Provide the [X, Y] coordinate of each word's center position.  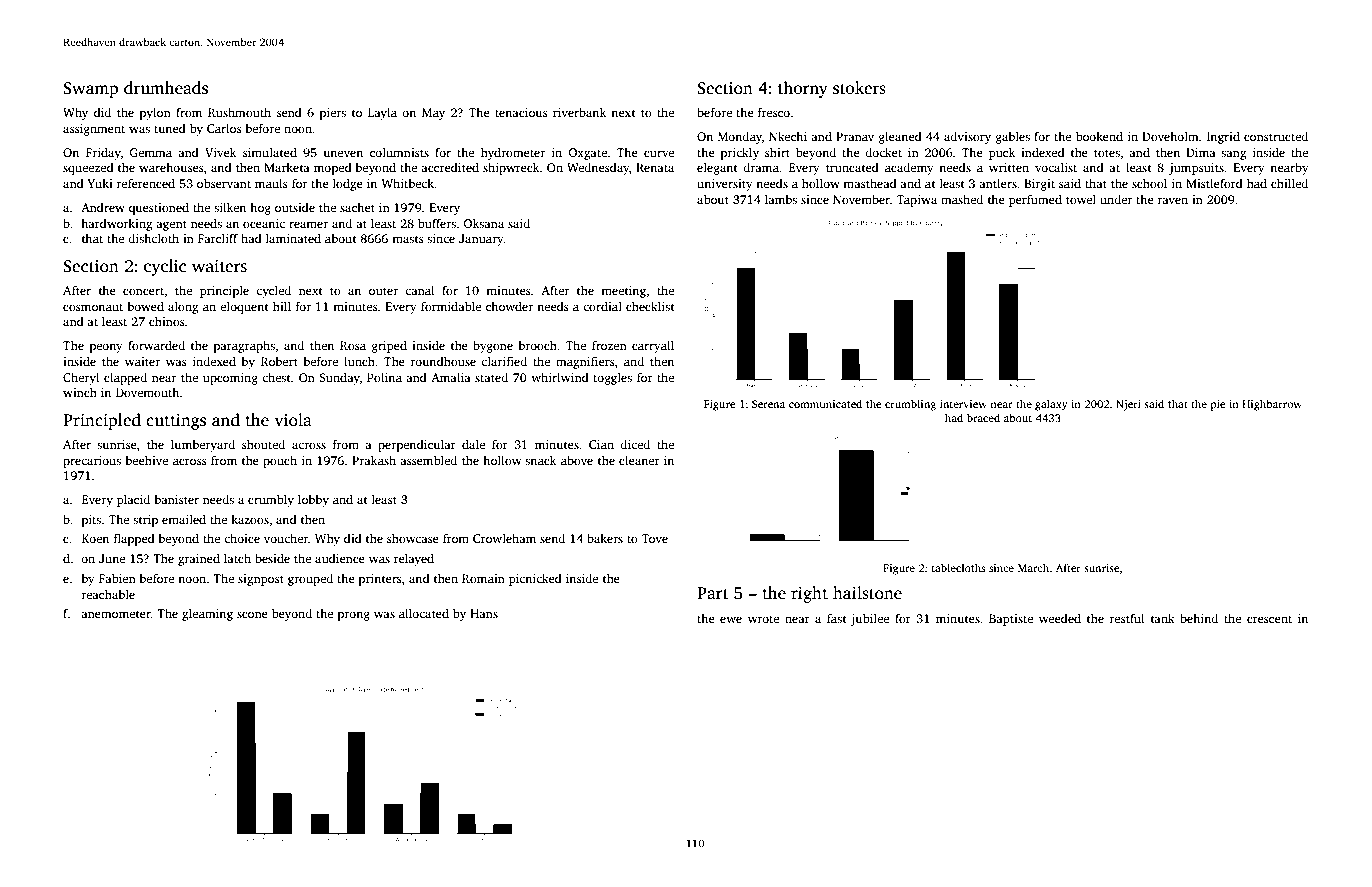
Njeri [1128, 405]
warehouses [171, 167]
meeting [623, 292]
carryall [653, 346]
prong [354, 616]
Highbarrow [1272, 405]
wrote [763, 619]
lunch [359, 361]
